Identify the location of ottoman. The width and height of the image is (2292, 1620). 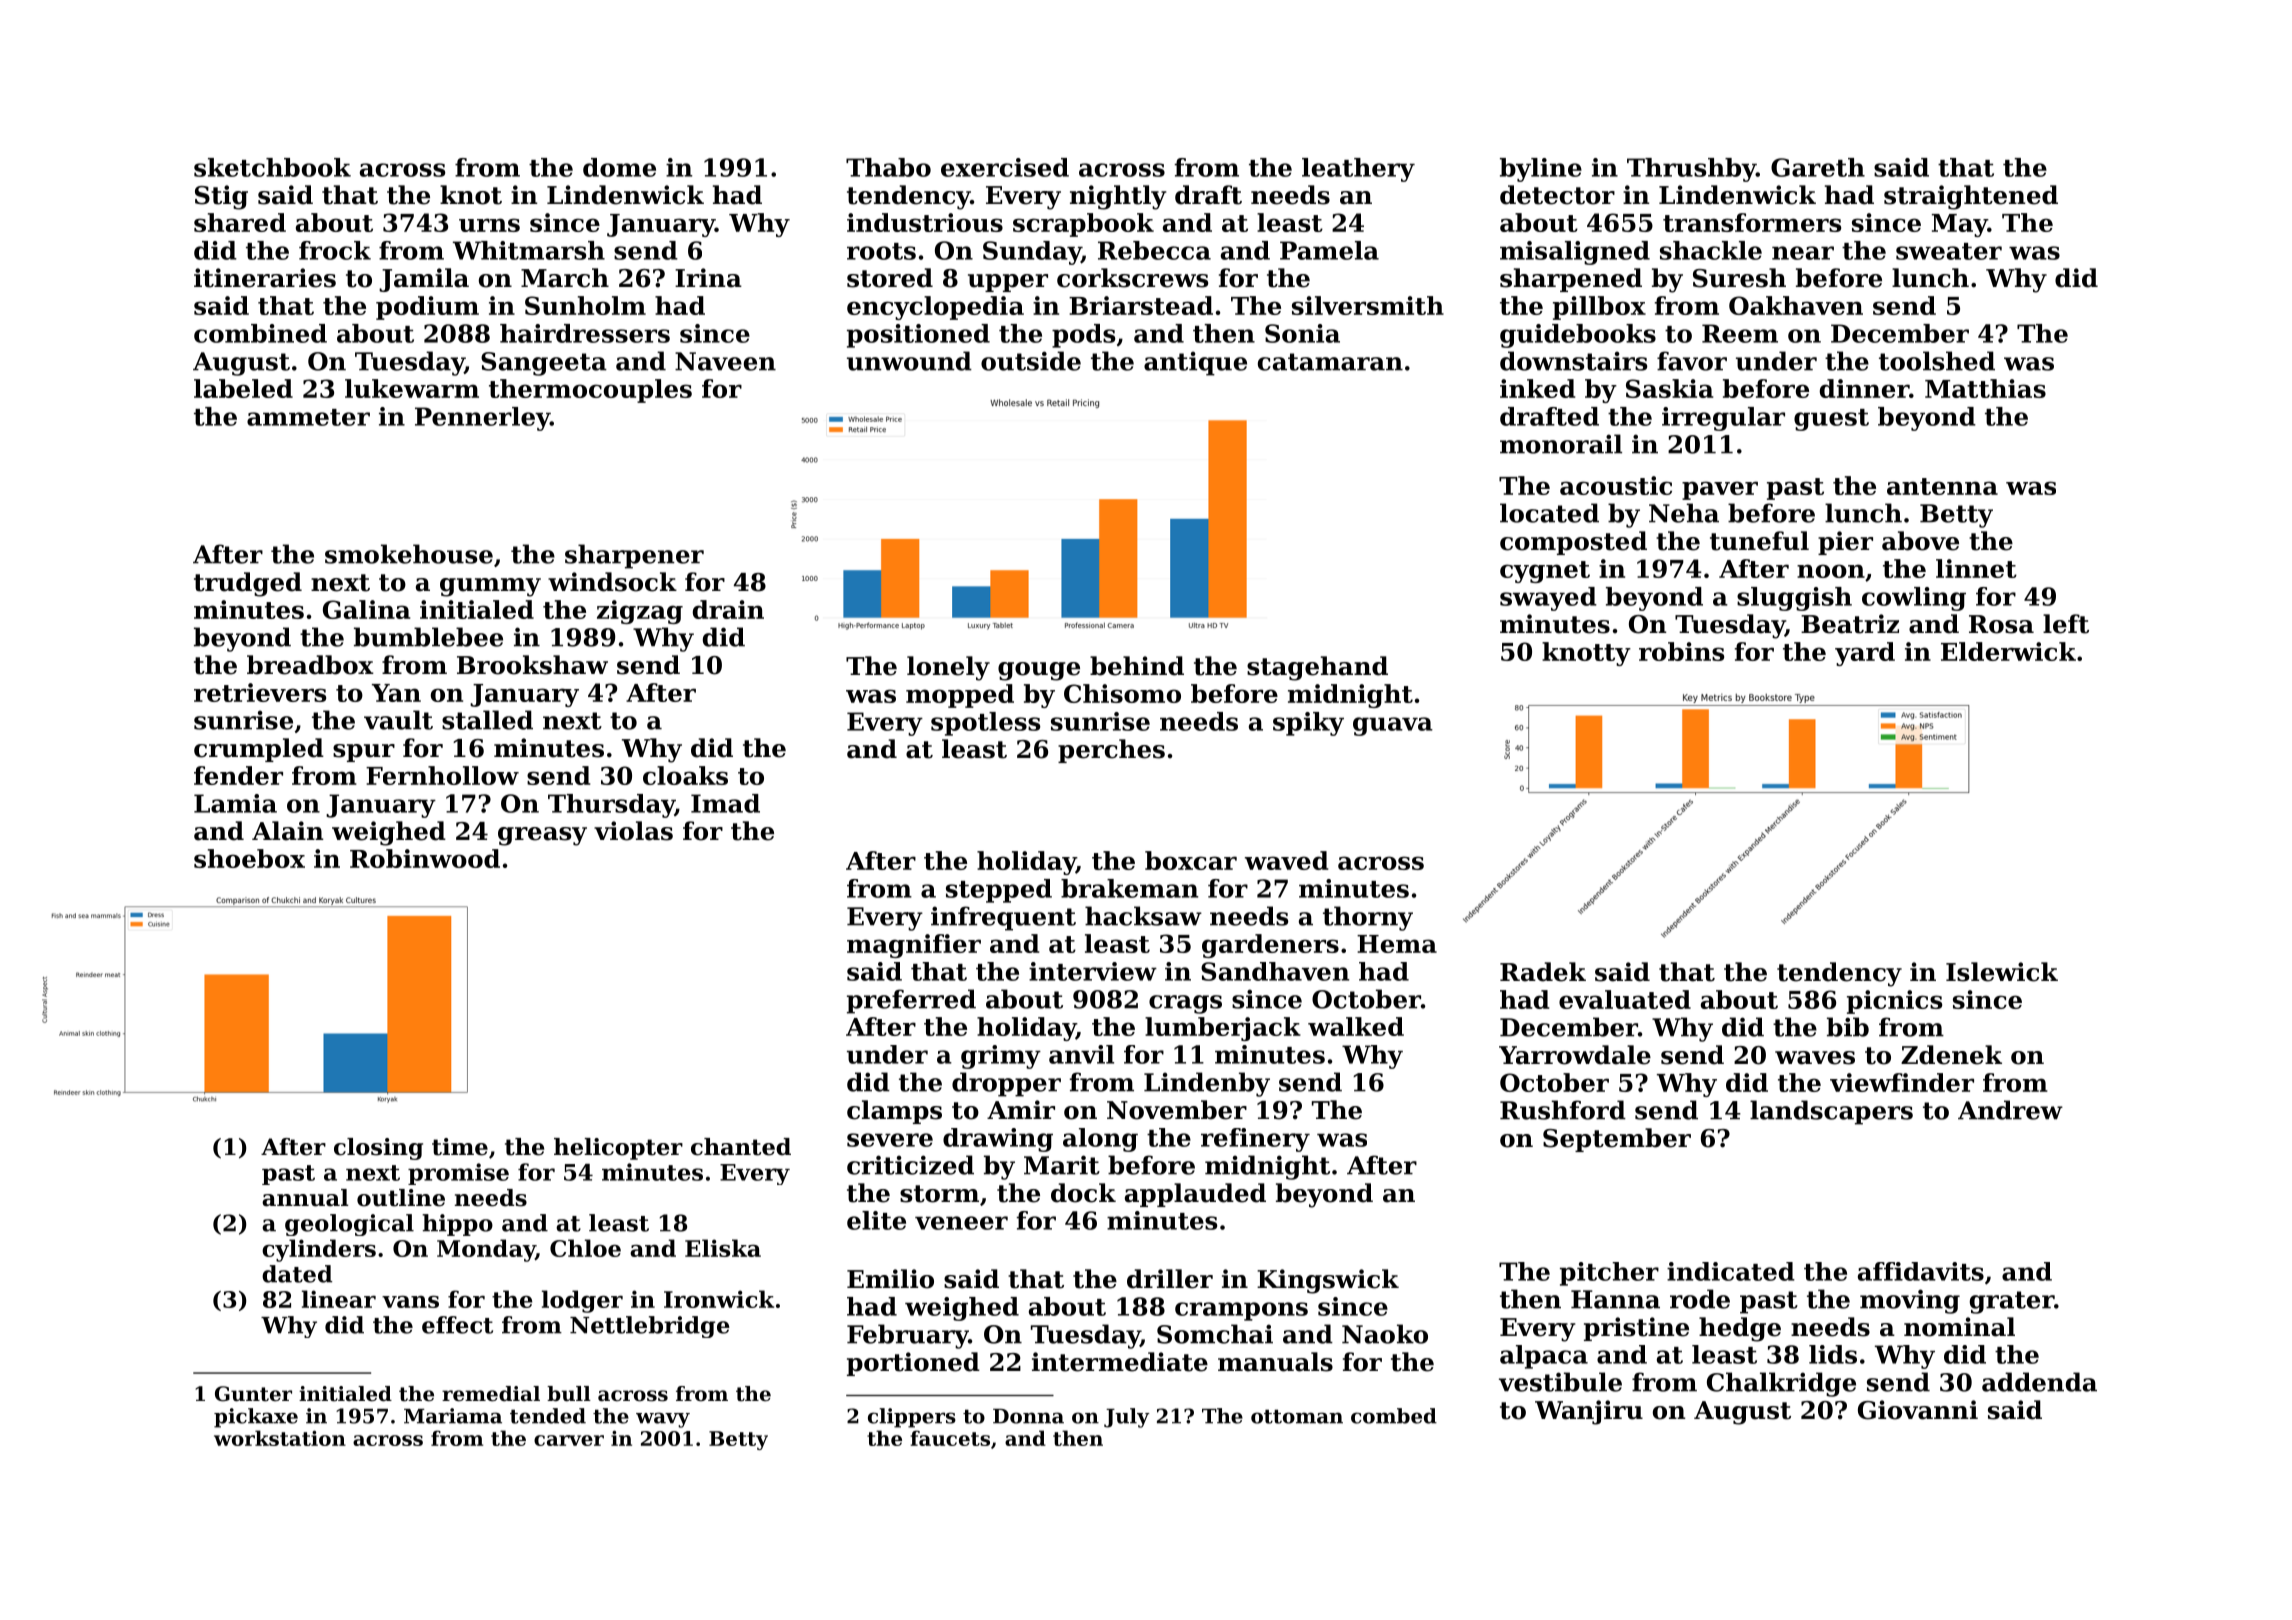
(1297, 1416).
